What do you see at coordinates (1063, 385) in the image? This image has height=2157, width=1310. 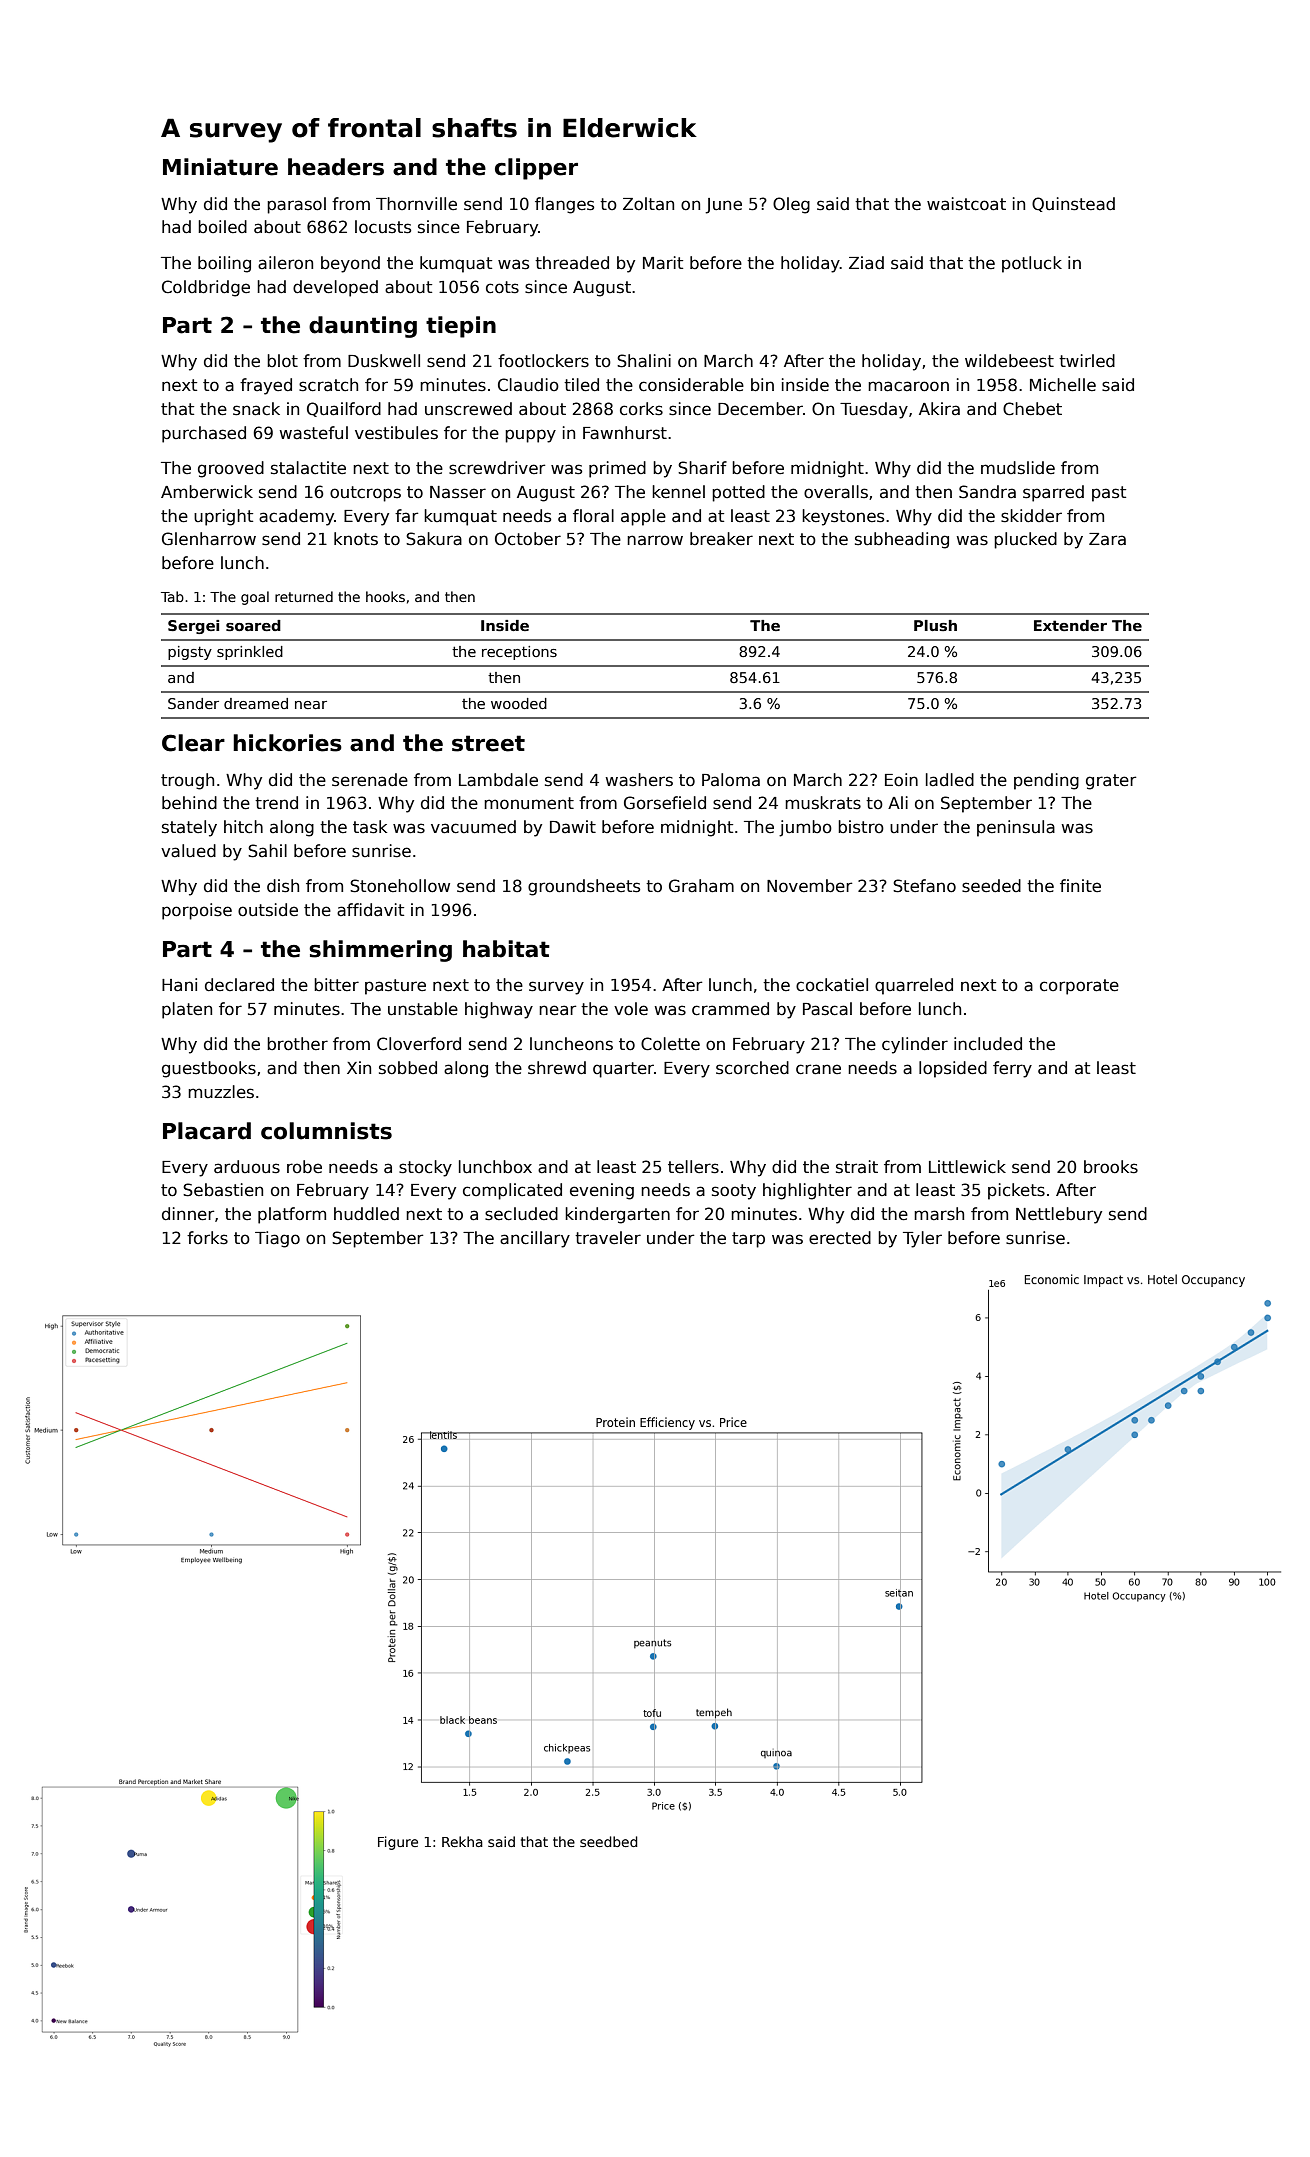 I see `Michelle` at bounding box center [1063, 385].
